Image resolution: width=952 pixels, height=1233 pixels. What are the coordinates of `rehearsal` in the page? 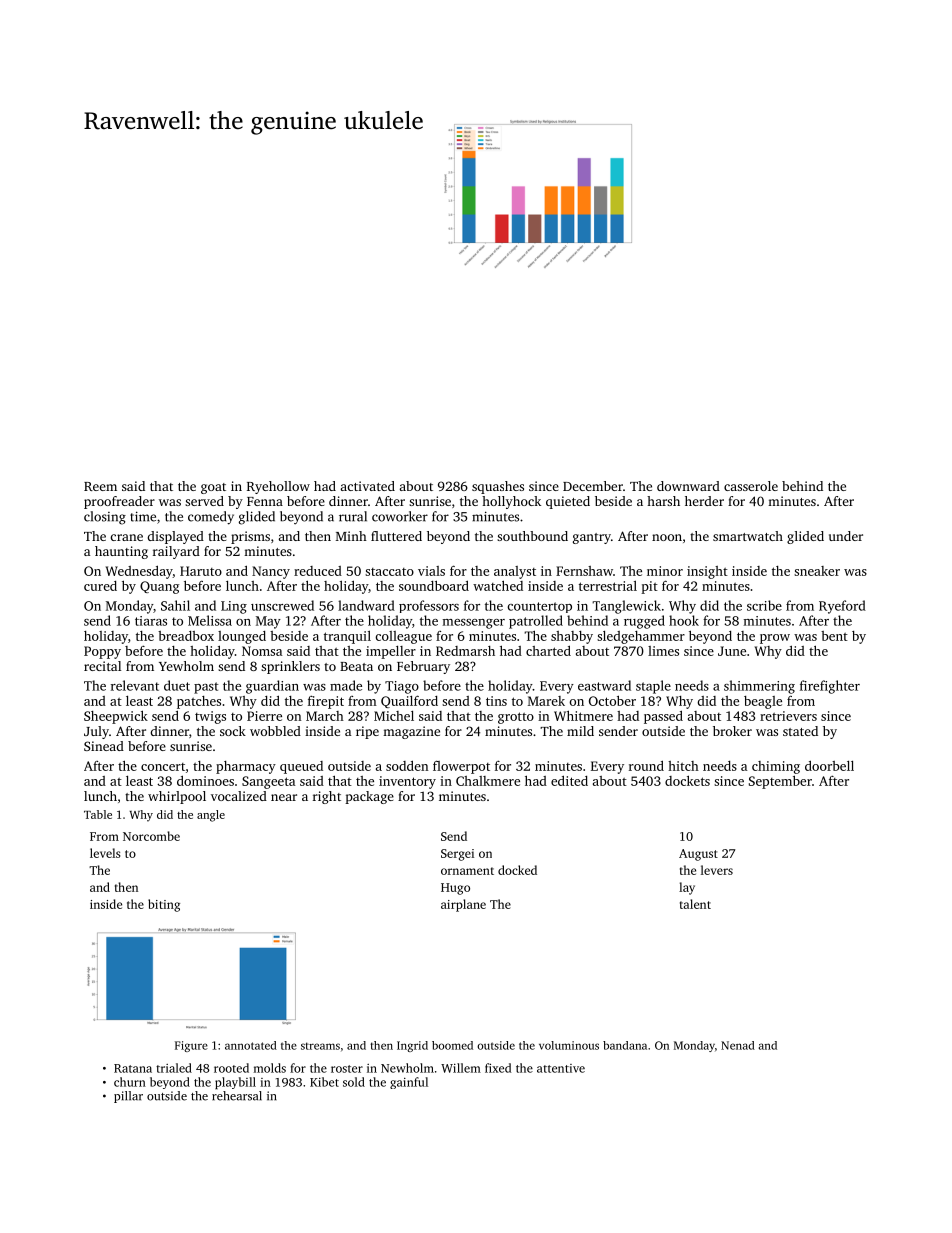 It's located at (237, 1096).
